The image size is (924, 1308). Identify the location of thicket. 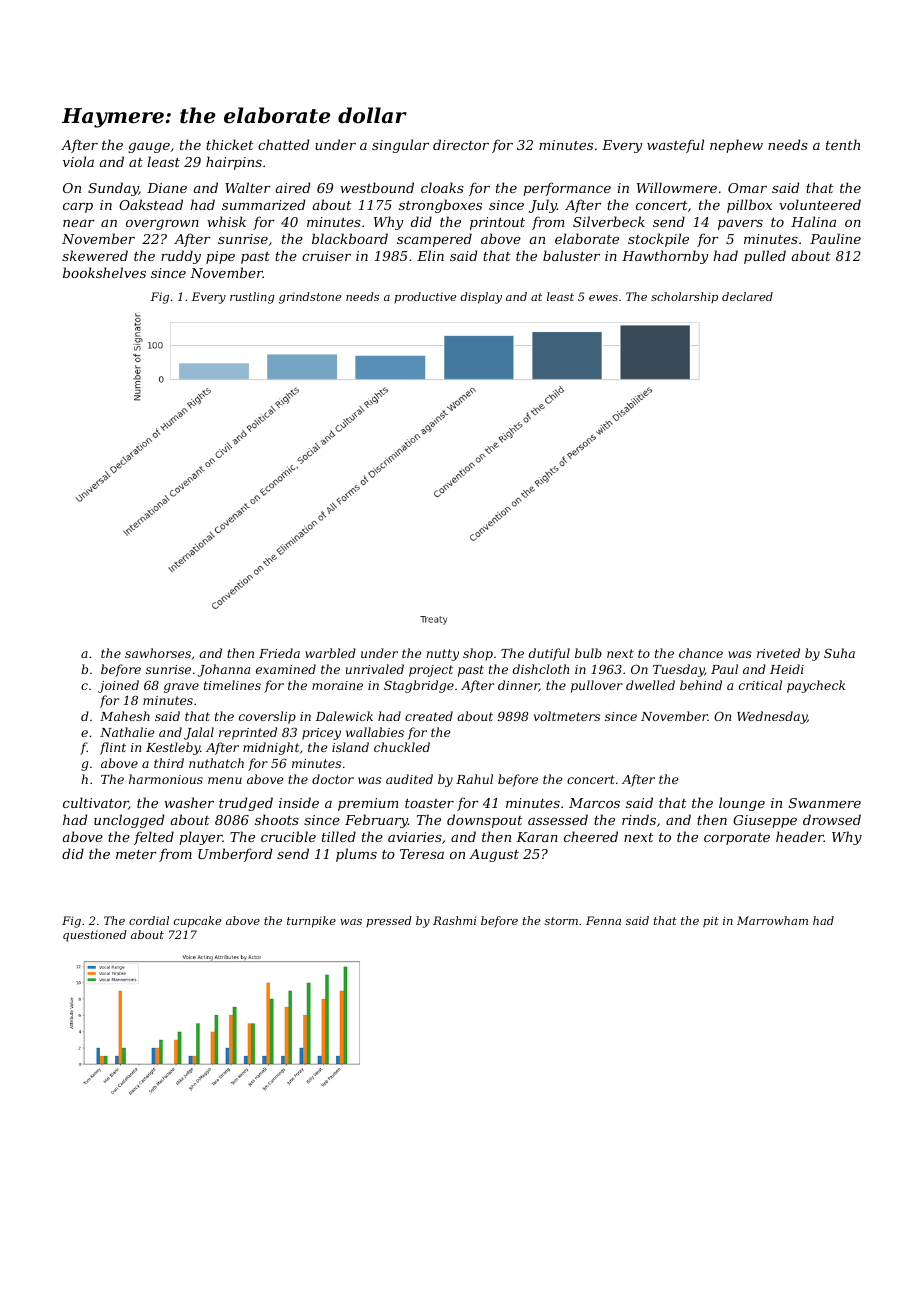
(230, 144).
